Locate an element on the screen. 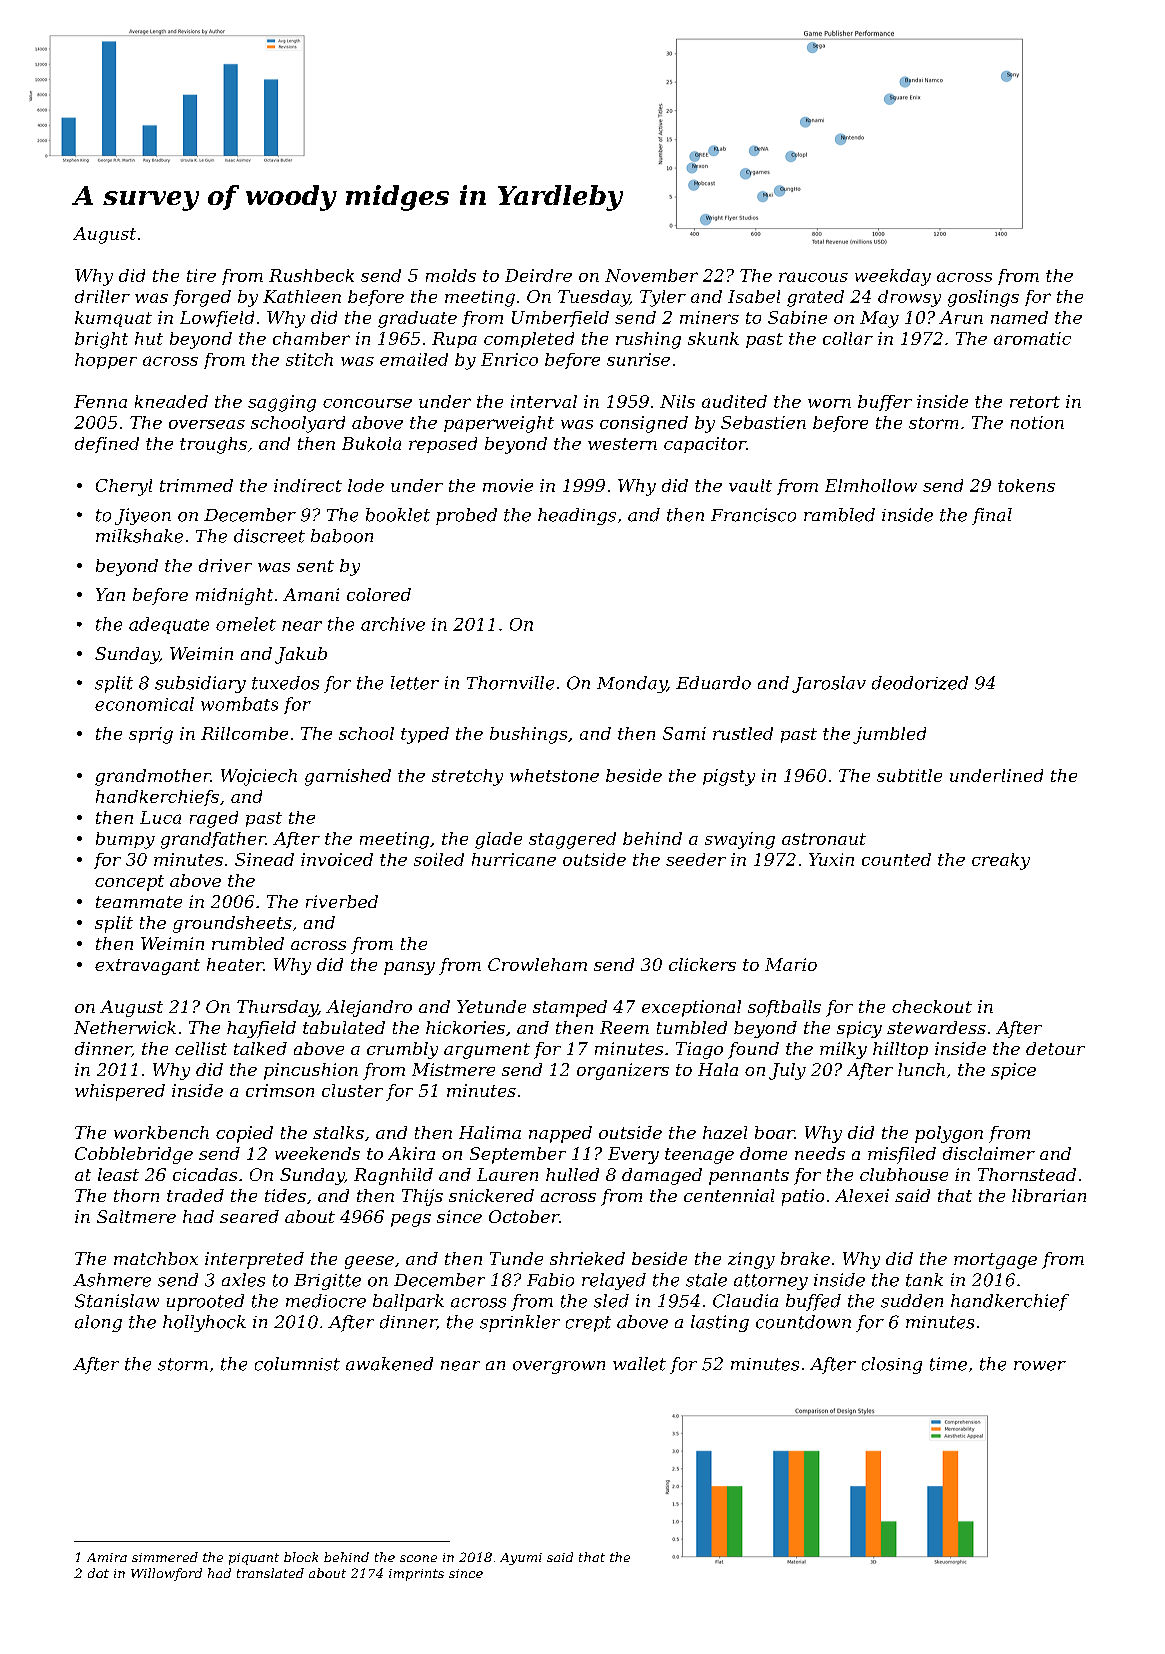  Kathleen is located at coordinates (302, 296).
